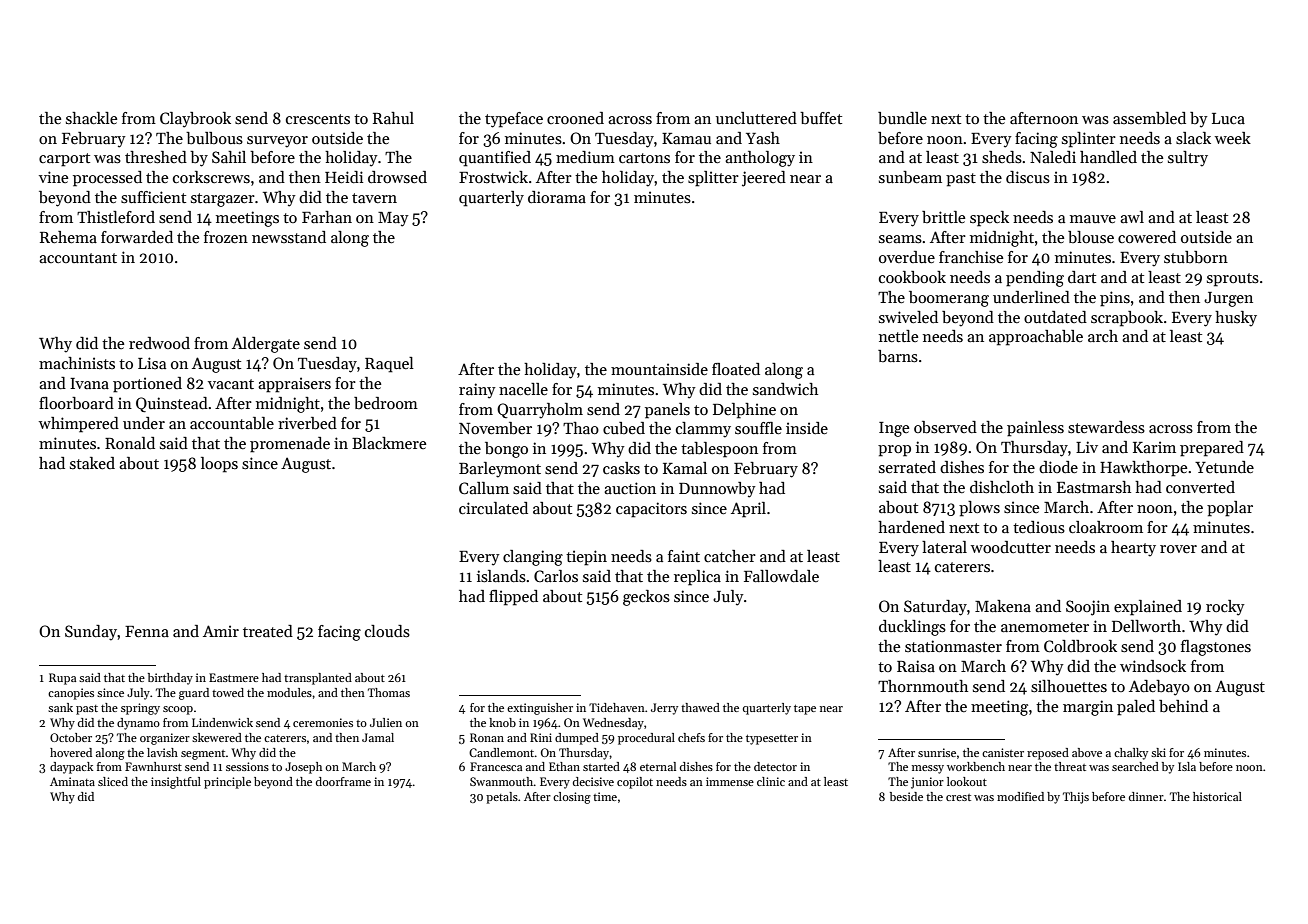  What do you see at coordinates (92, 463) in the page?
I see `staked` at bounding box center [92, 463].
